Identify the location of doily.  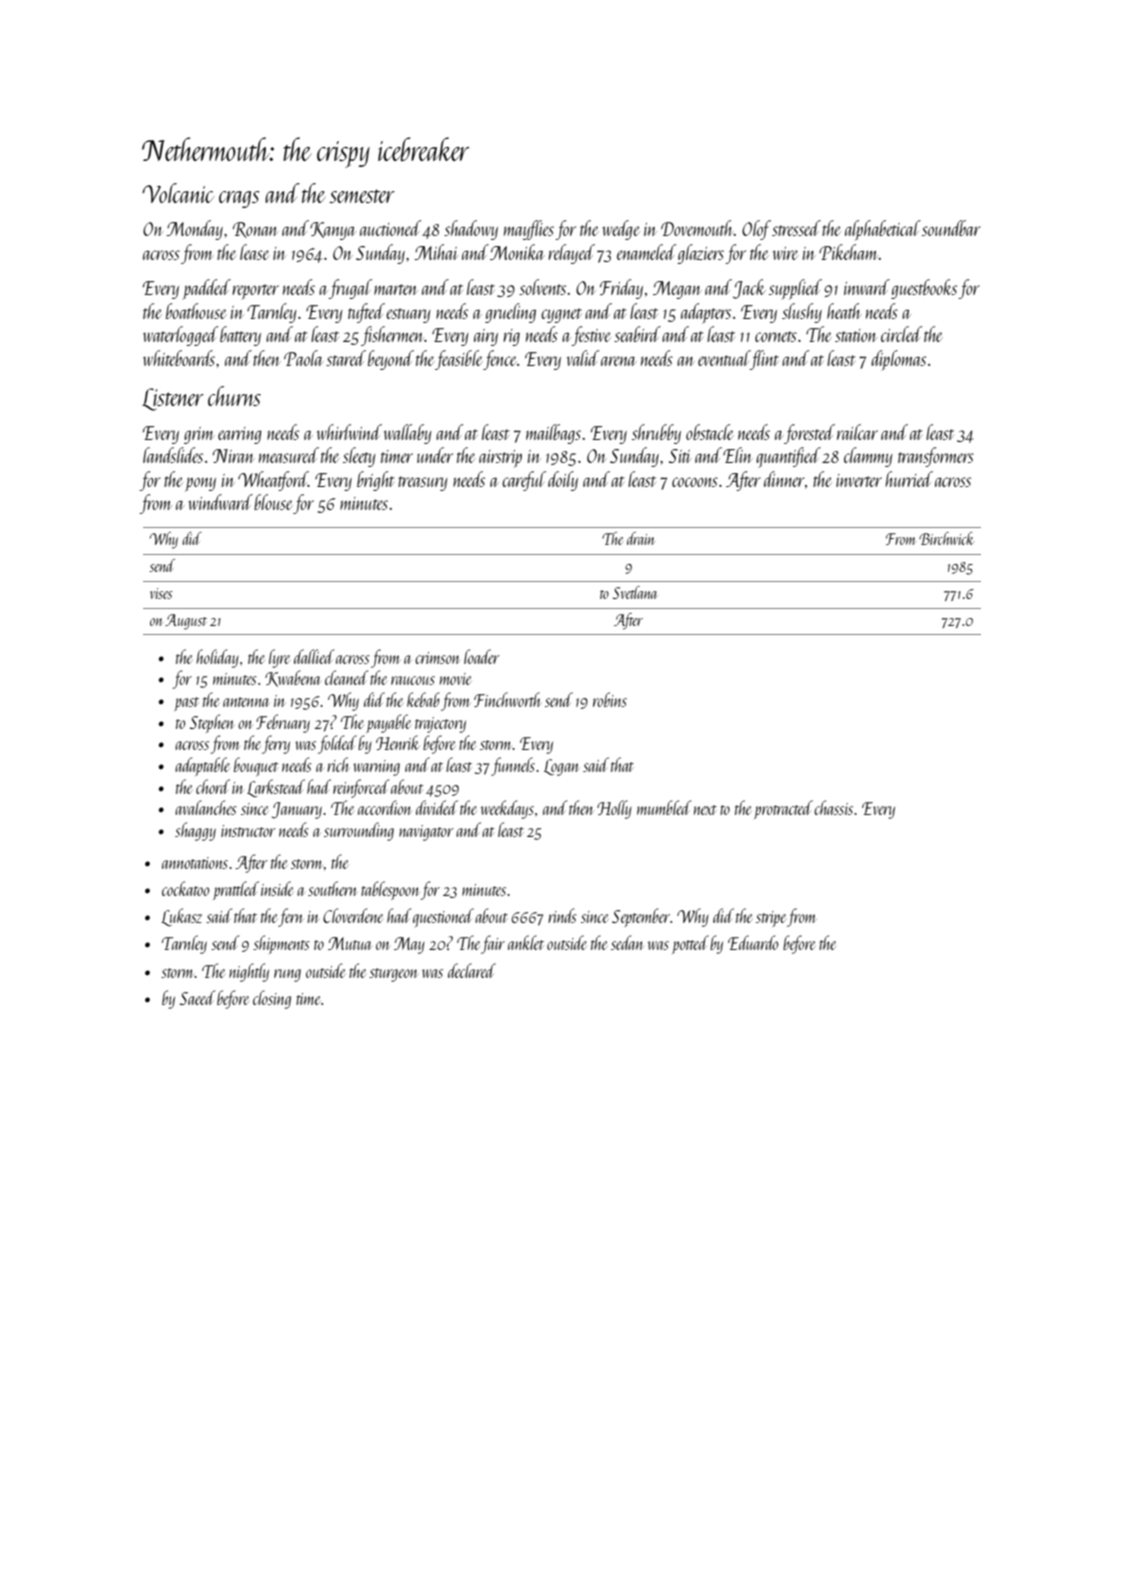
(563, 481).
